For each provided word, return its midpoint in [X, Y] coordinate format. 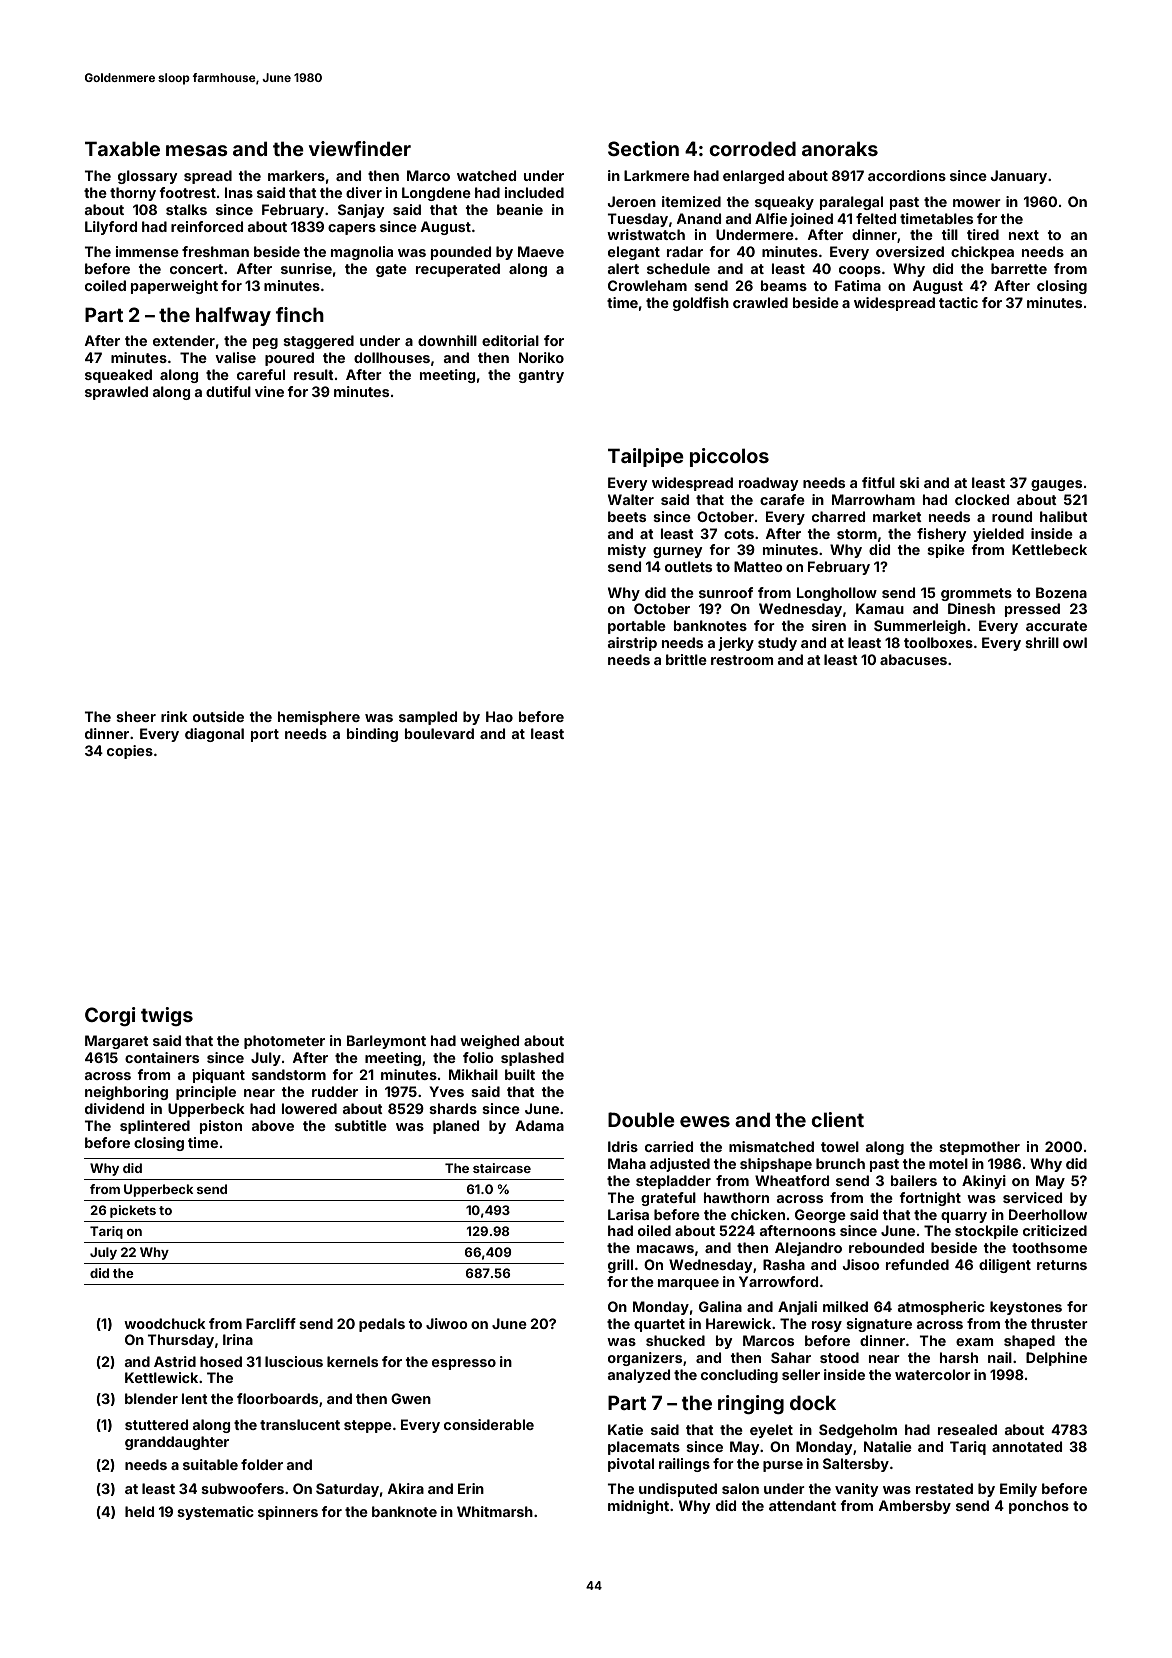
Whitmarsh [495, 1511]
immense [147, 251]
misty [627, 551]
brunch [840, 1163]
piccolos [729, 457]
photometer [284, 1042]
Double [641, 1119]
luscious [294, 1361]
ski [909, 482]
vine [269, 391]
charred [838, 516]
